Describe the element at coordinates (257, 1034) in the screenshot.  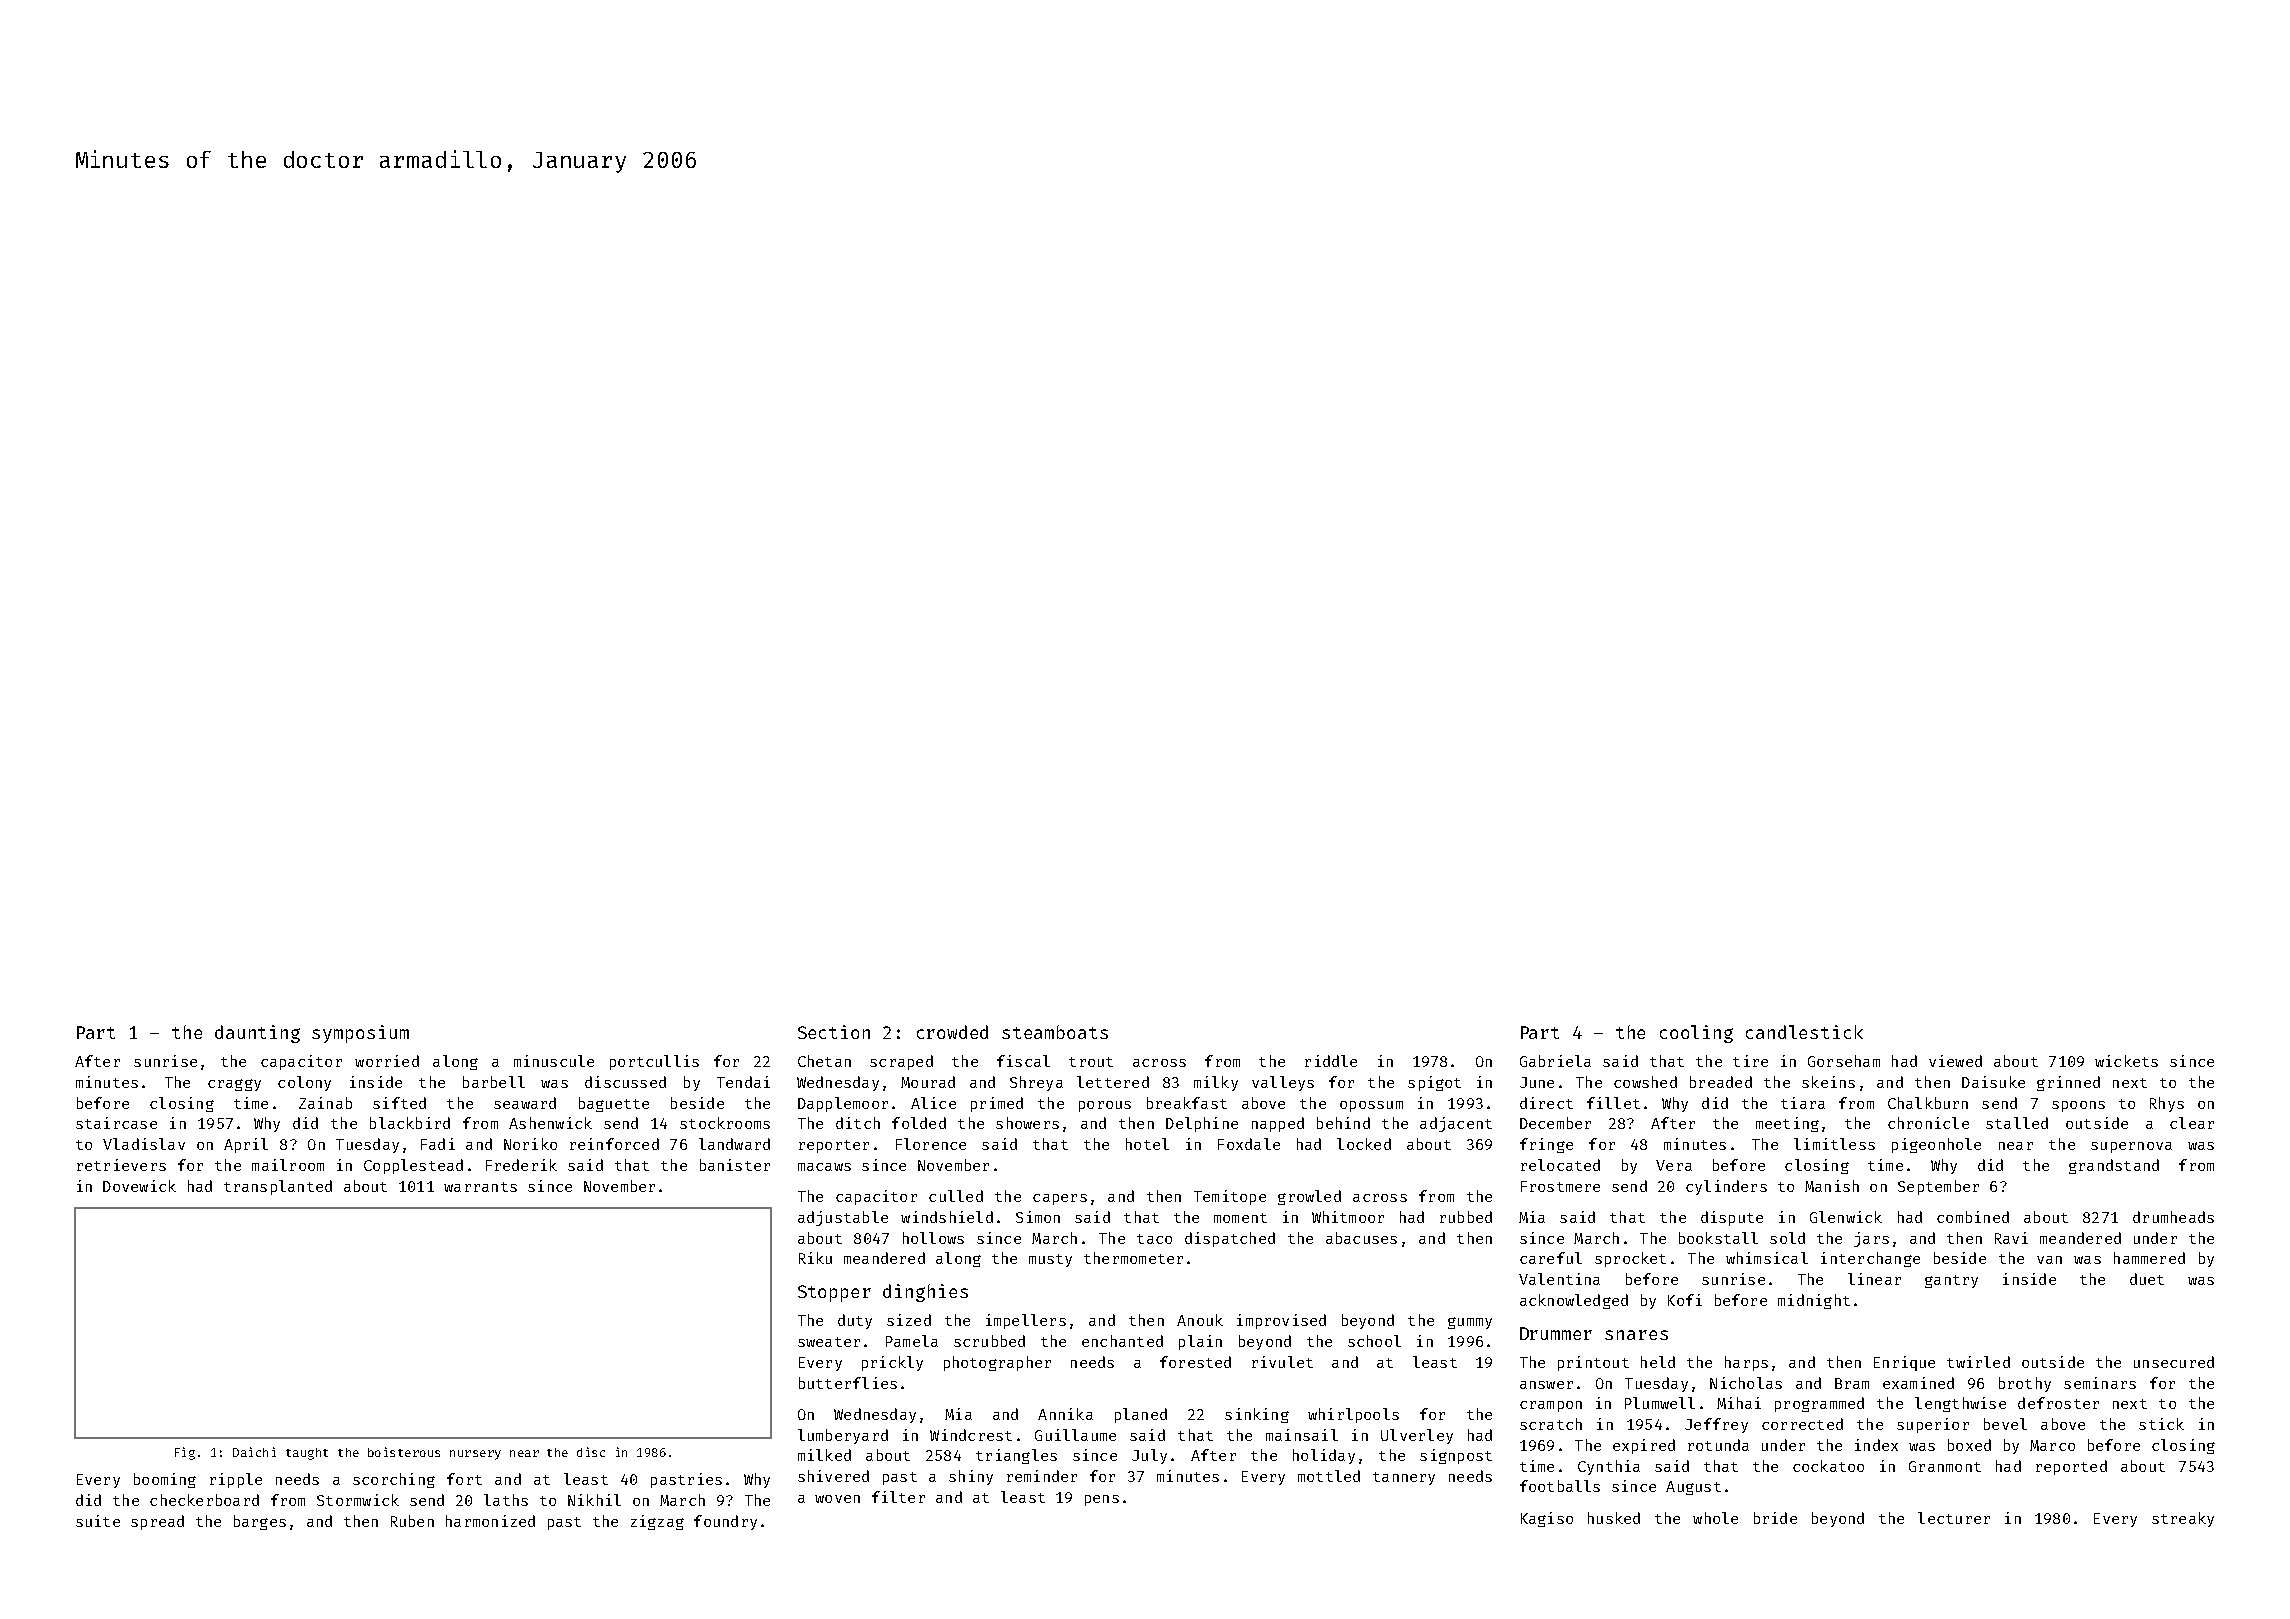
I see `daunting` at that location.
